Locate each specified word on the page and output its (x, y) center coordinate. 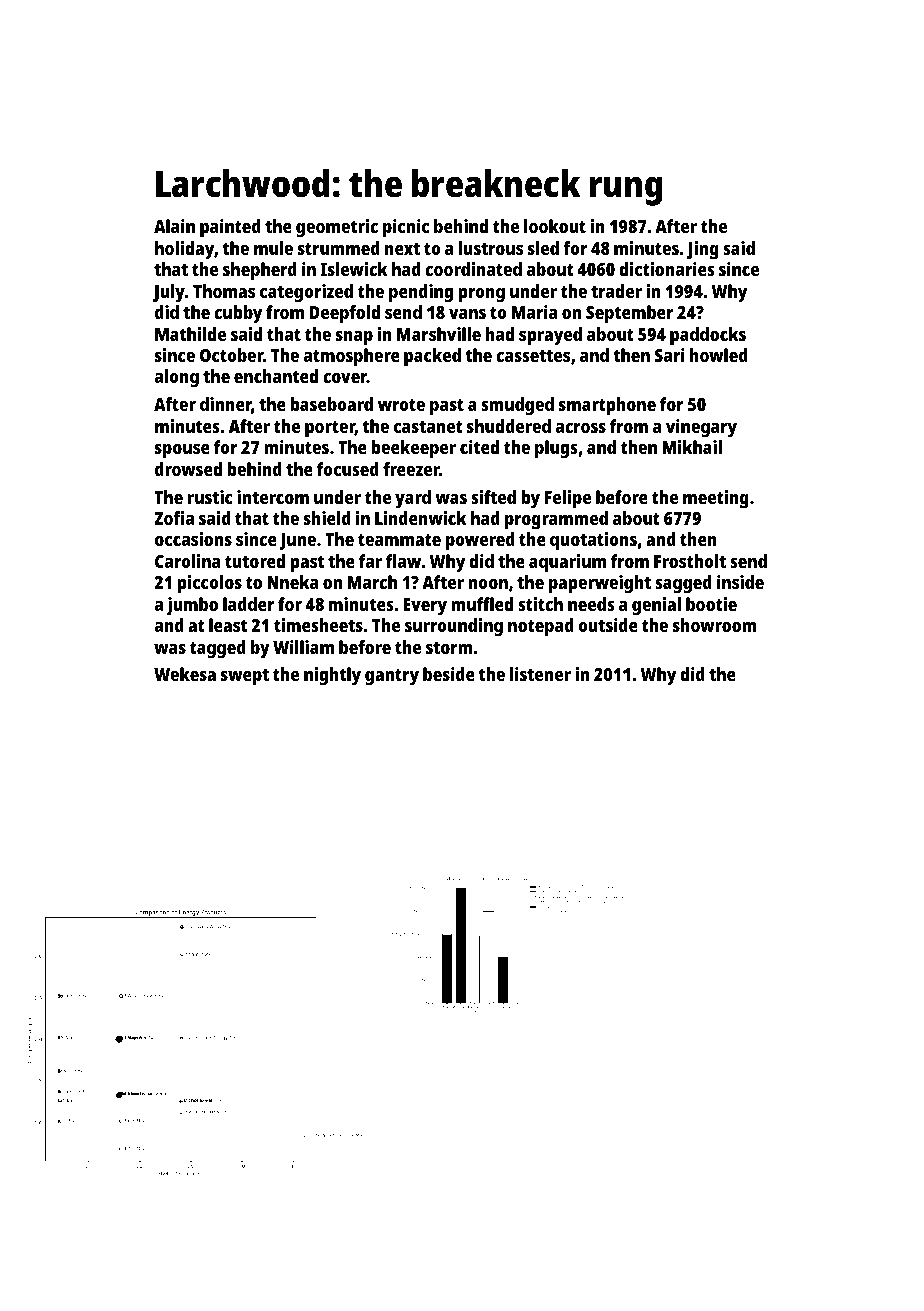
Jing (703, 250)
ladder (248, 604)
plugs (556, 449)
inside (740, 582)
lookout (555, 226)
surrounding (454, 627)
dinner (226, 405)
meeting (716, 499)
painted (230, 228)
